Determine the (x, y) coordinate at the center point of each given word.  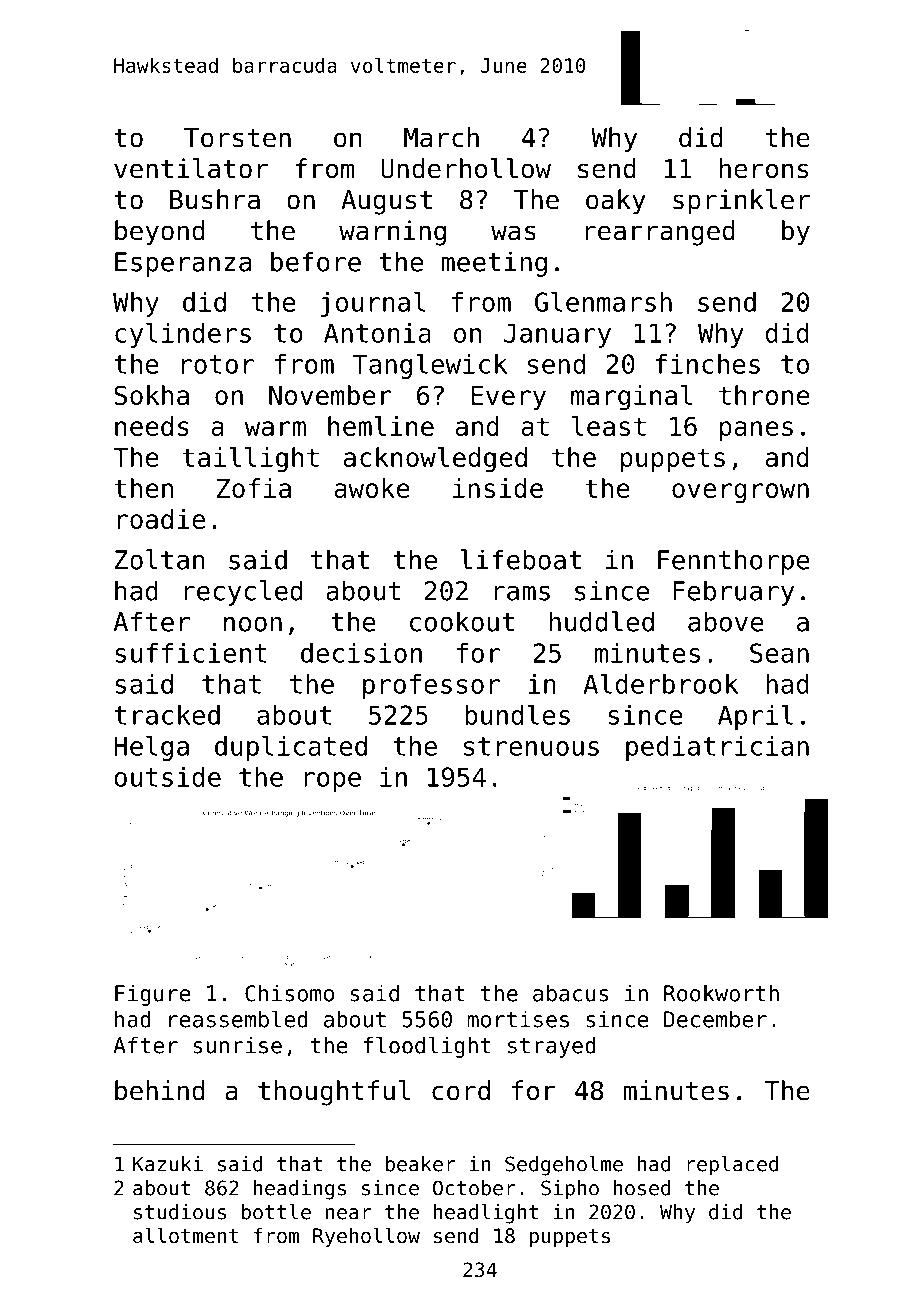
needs (152, 426)
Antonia (377, 333)
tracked (167, 715)
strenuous (531, 746)
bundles (517, 714)
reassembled (238, 1019)
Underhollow (466, 168)
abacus (570, 993)
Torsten (237, 138)
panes (756, 431)
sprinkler (741, 202)
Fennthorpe (734, 562)
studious (180, 1212)
